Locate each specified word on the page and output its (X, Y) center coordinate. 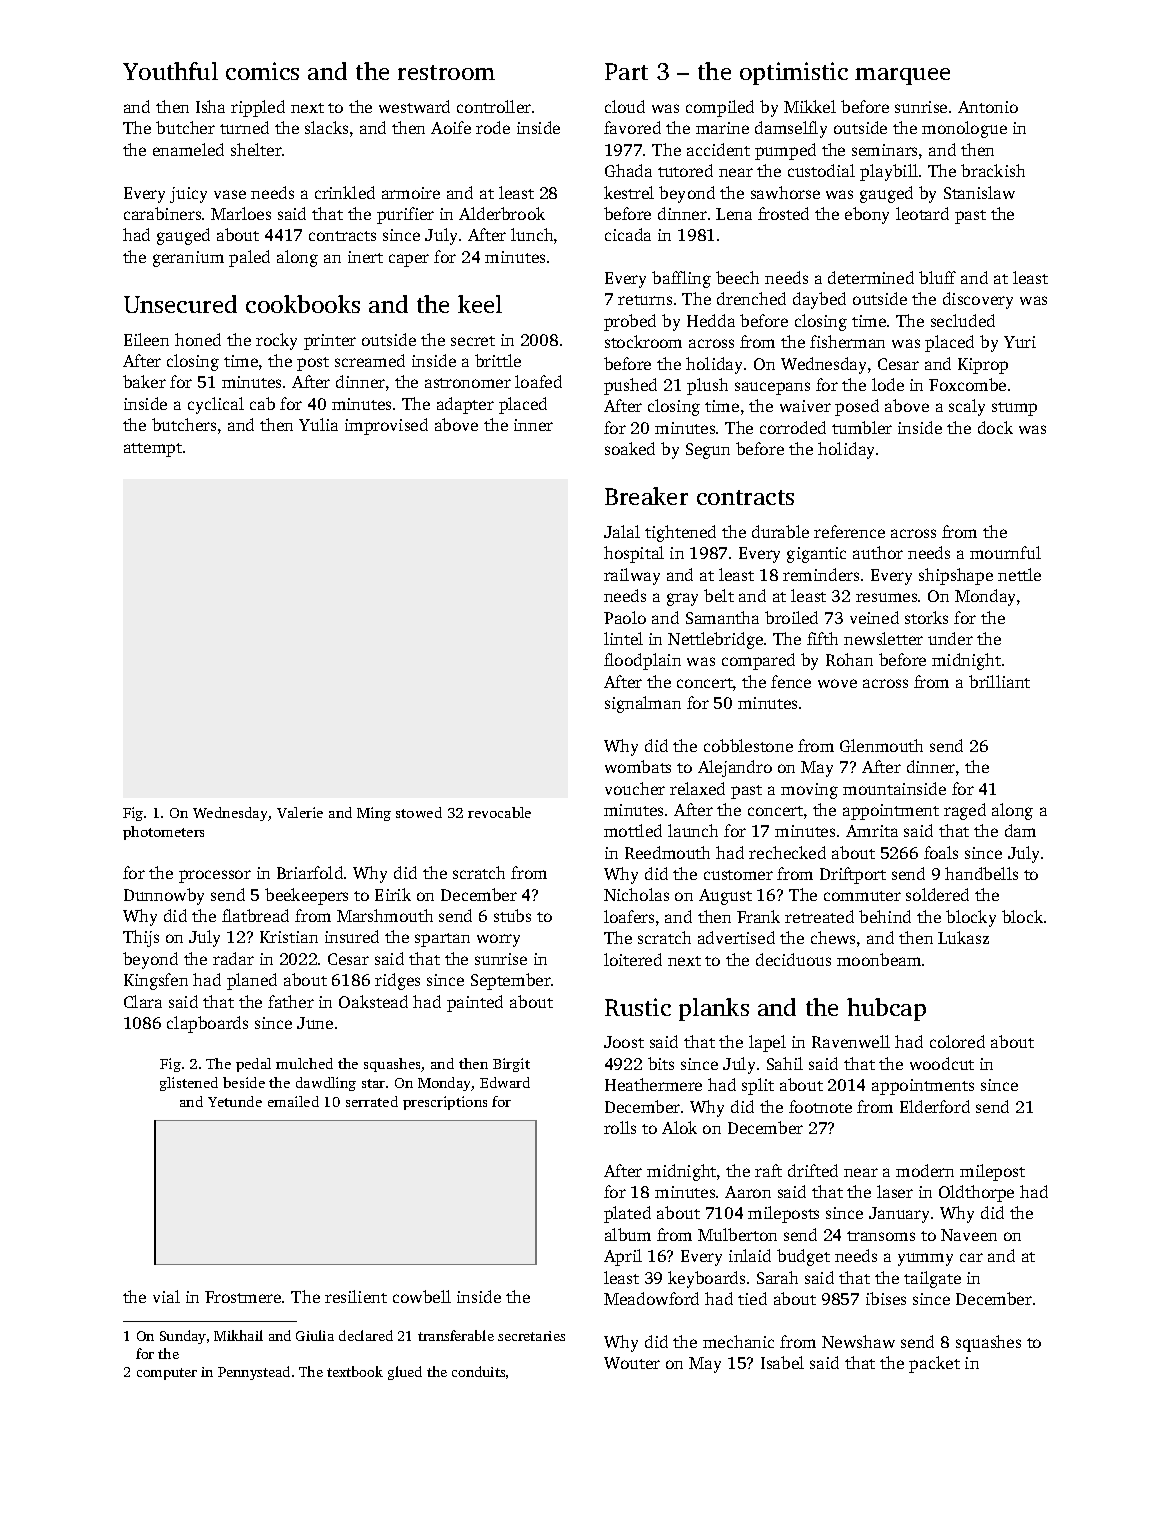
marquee (902, 76)
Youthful (170, 71)
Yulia (318, 424)
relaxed (697, 788)
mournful (1005, 552)
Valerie (300, 812)
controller (494, 106)
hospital (634, 554)
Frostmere (243, 1297)
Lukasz (963, 937)
